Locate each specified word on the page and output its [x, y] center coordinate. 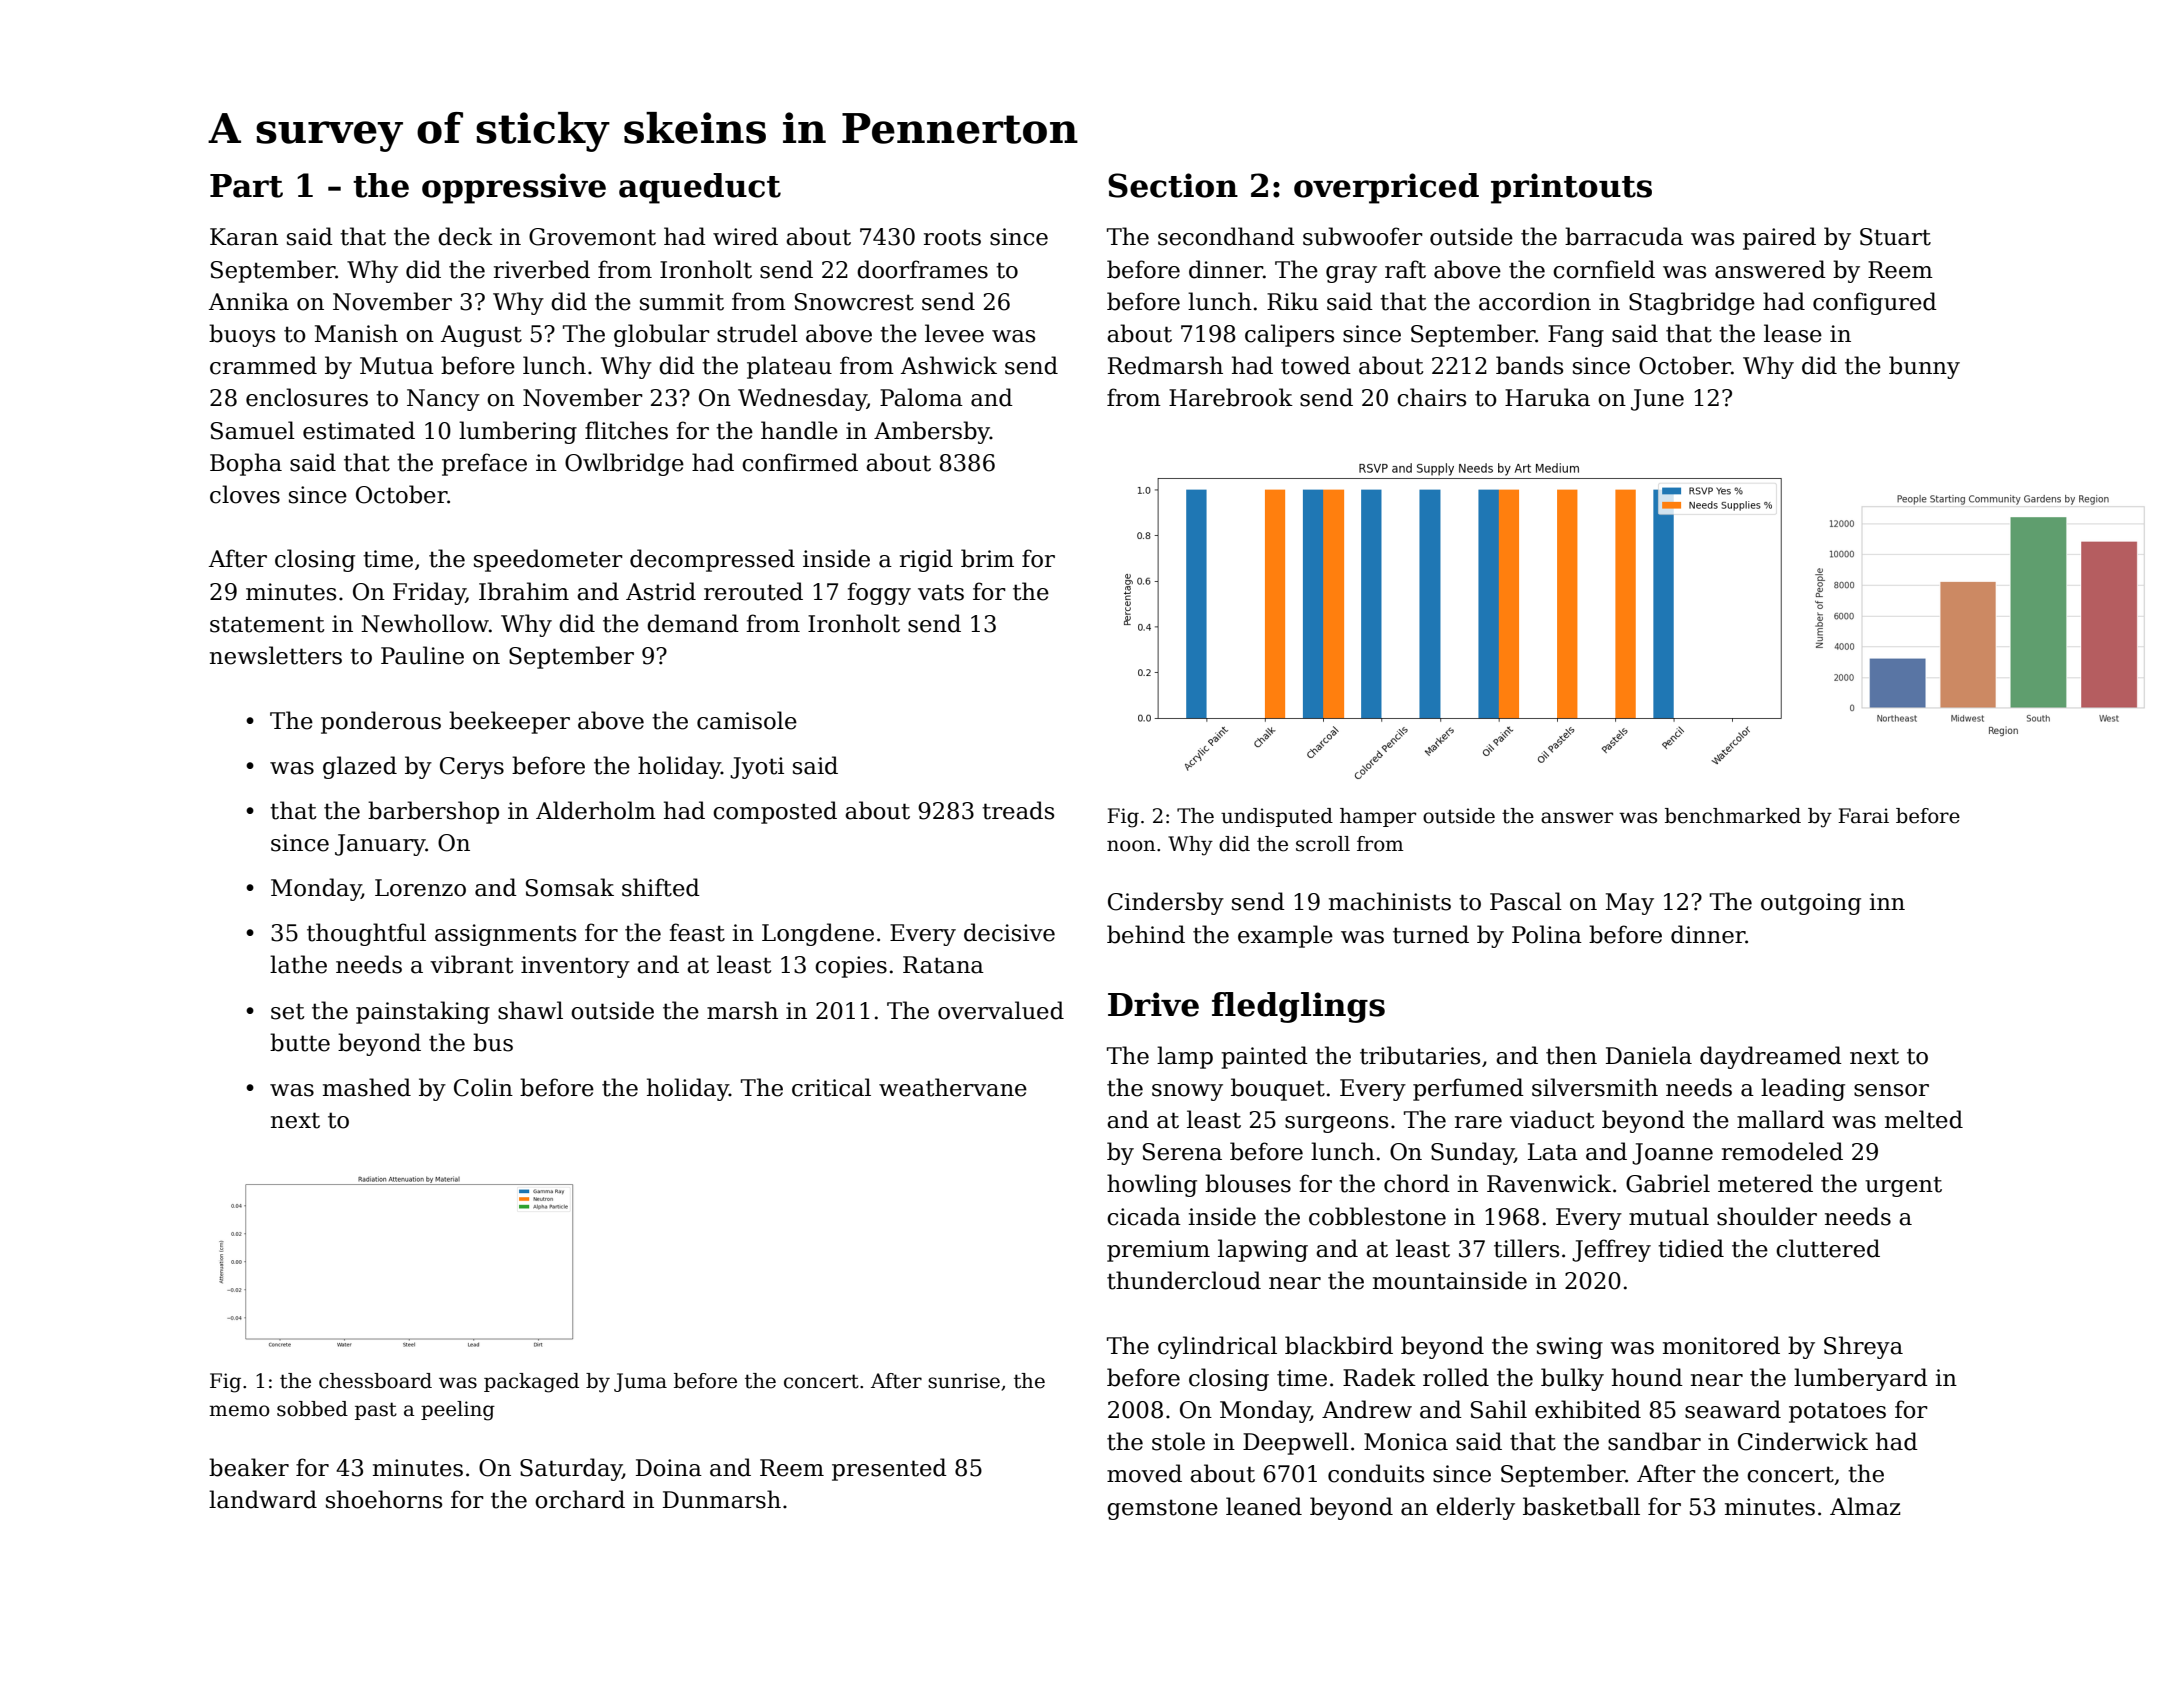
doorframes [922, 269]
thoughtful [366, 934]
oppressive [514, 188]
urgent [1903, 1186]
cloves [245, 494]
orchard [580, 1499]
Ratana [943, 965]
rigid [926, 560]
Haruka [1547, 397]
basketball [1581, 1506]
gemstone [1162, 1509]
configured [1875, 303]
